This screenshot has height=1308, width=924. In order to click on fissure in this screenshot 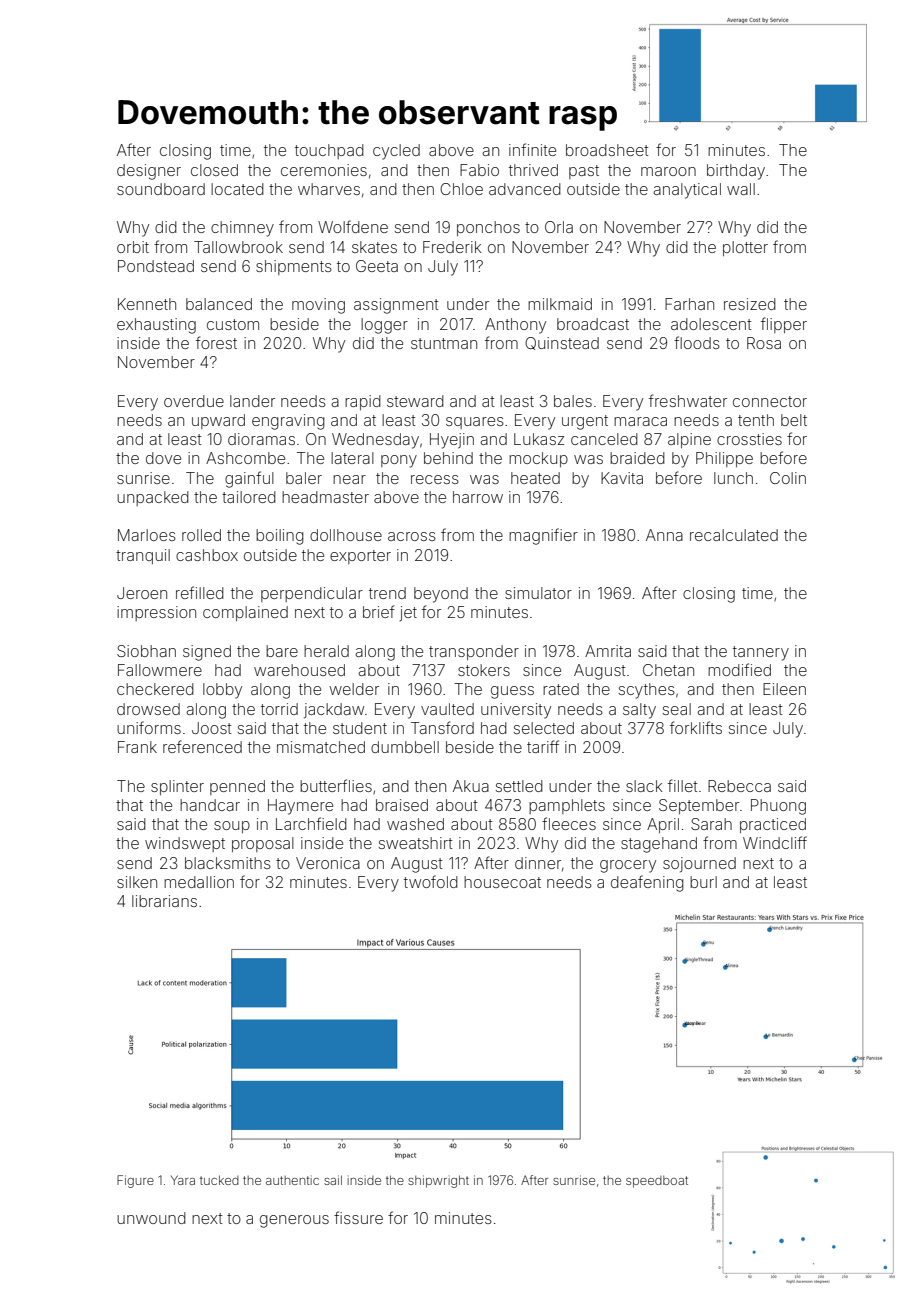, I will do `click(358, 1217)`.
